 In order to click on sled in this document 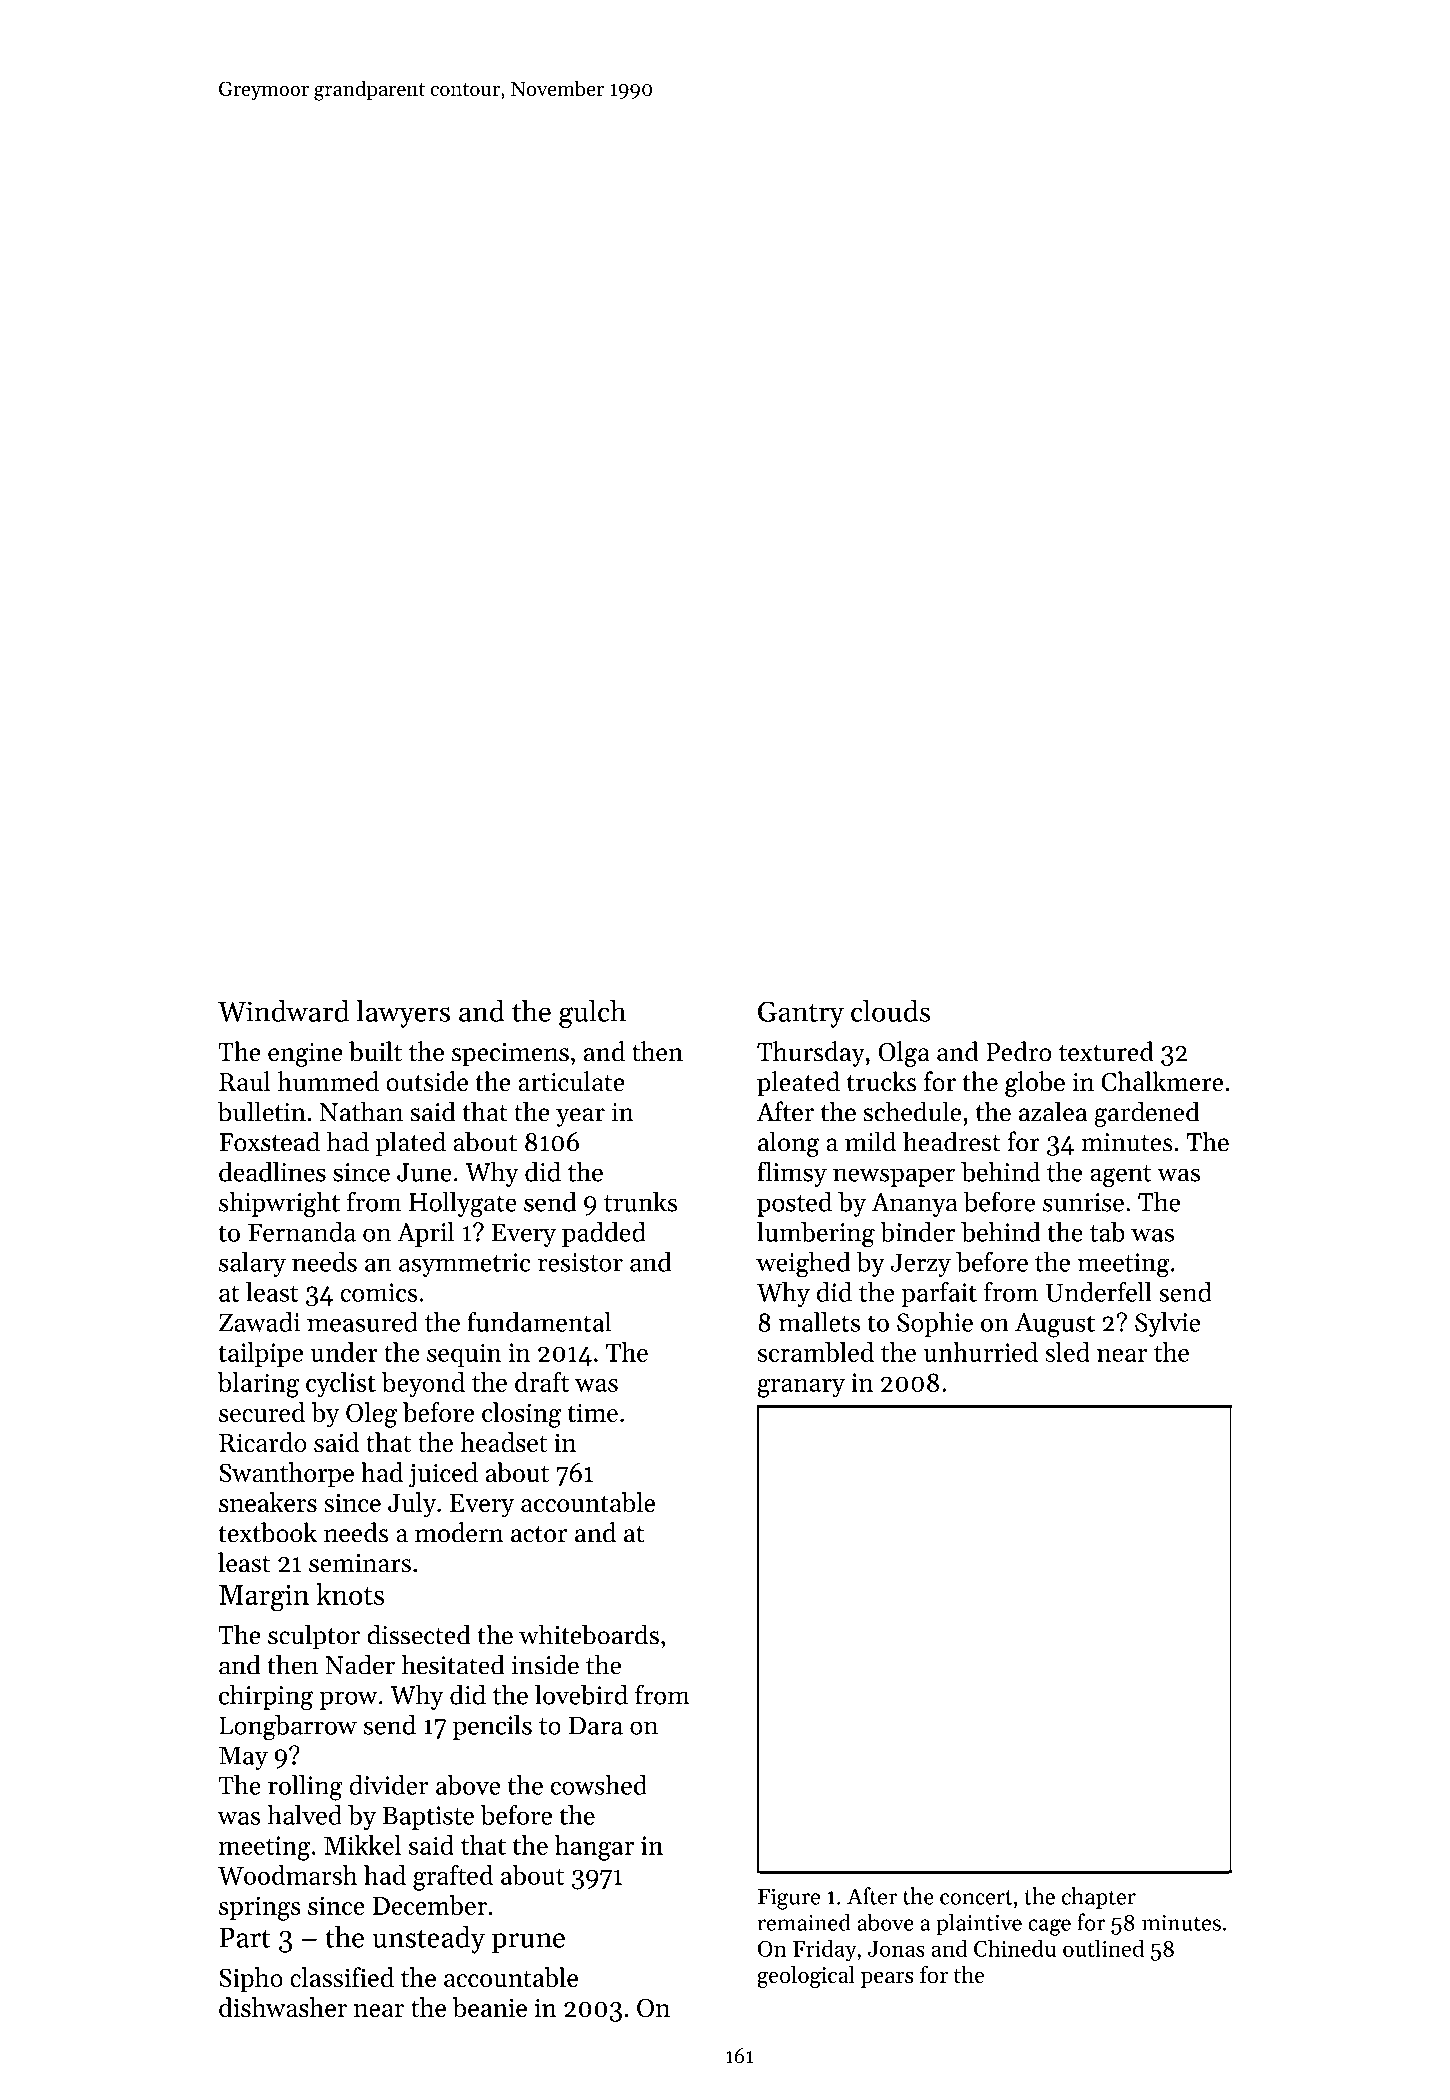, I will do `click(1067, 1352)`.
